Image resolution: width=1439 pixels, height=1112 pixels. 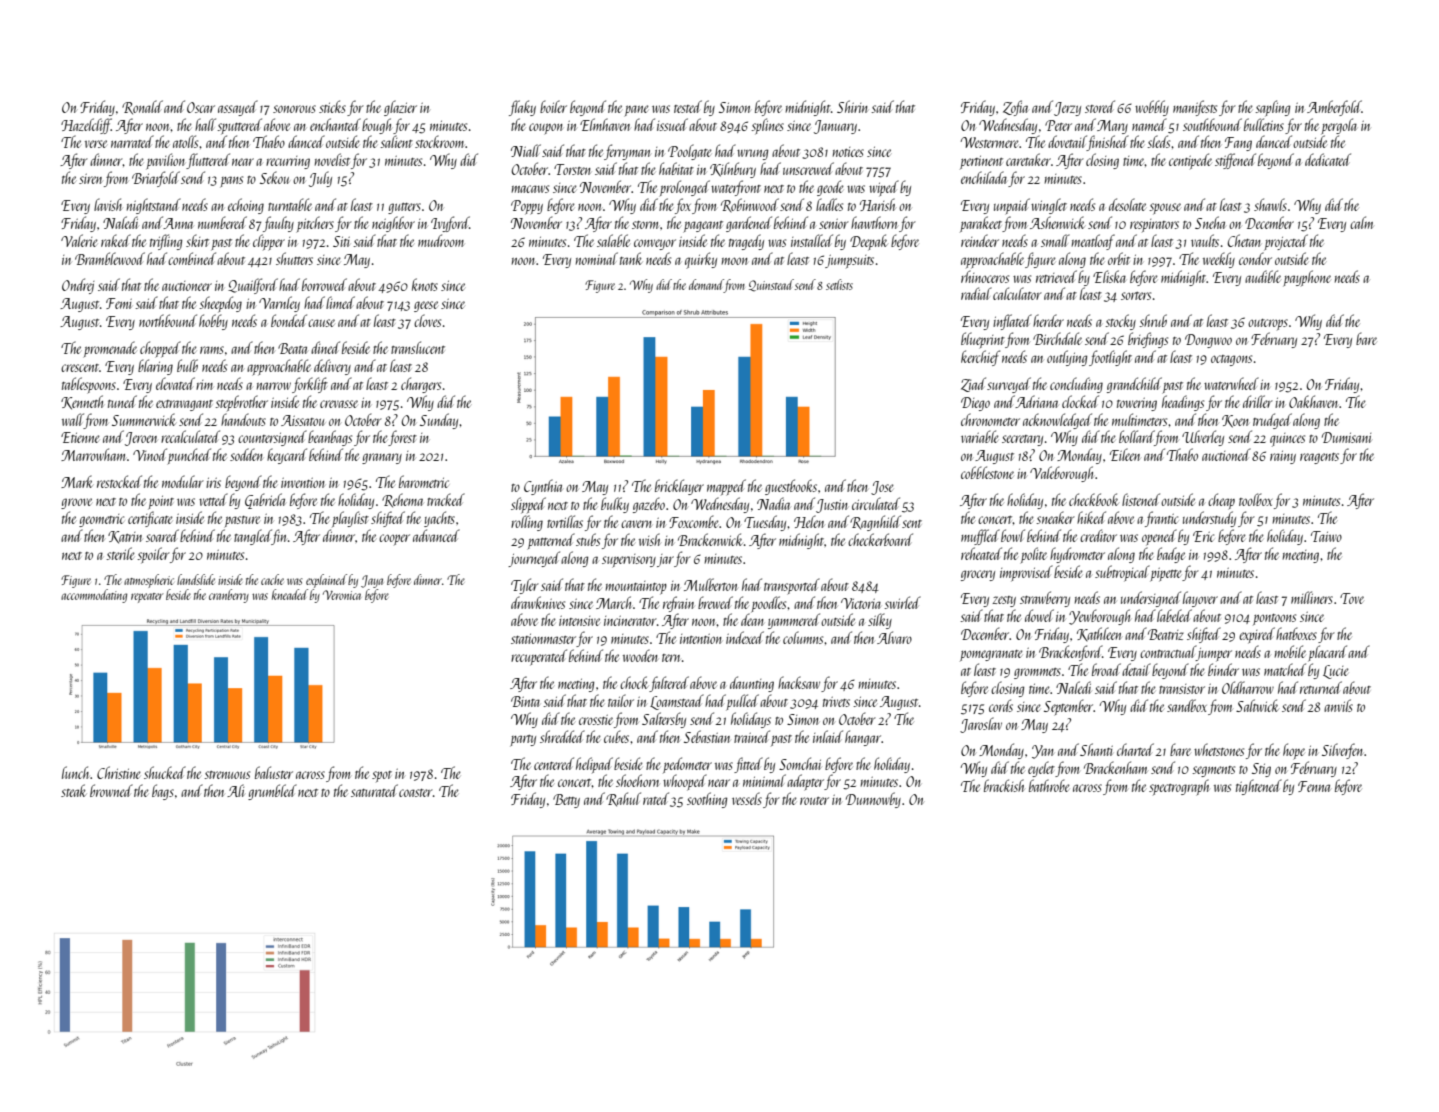 What do you see at coordinates (1268, 324) in the screenshot?
I see `outcrops` at bounding box center [1268, 324].
